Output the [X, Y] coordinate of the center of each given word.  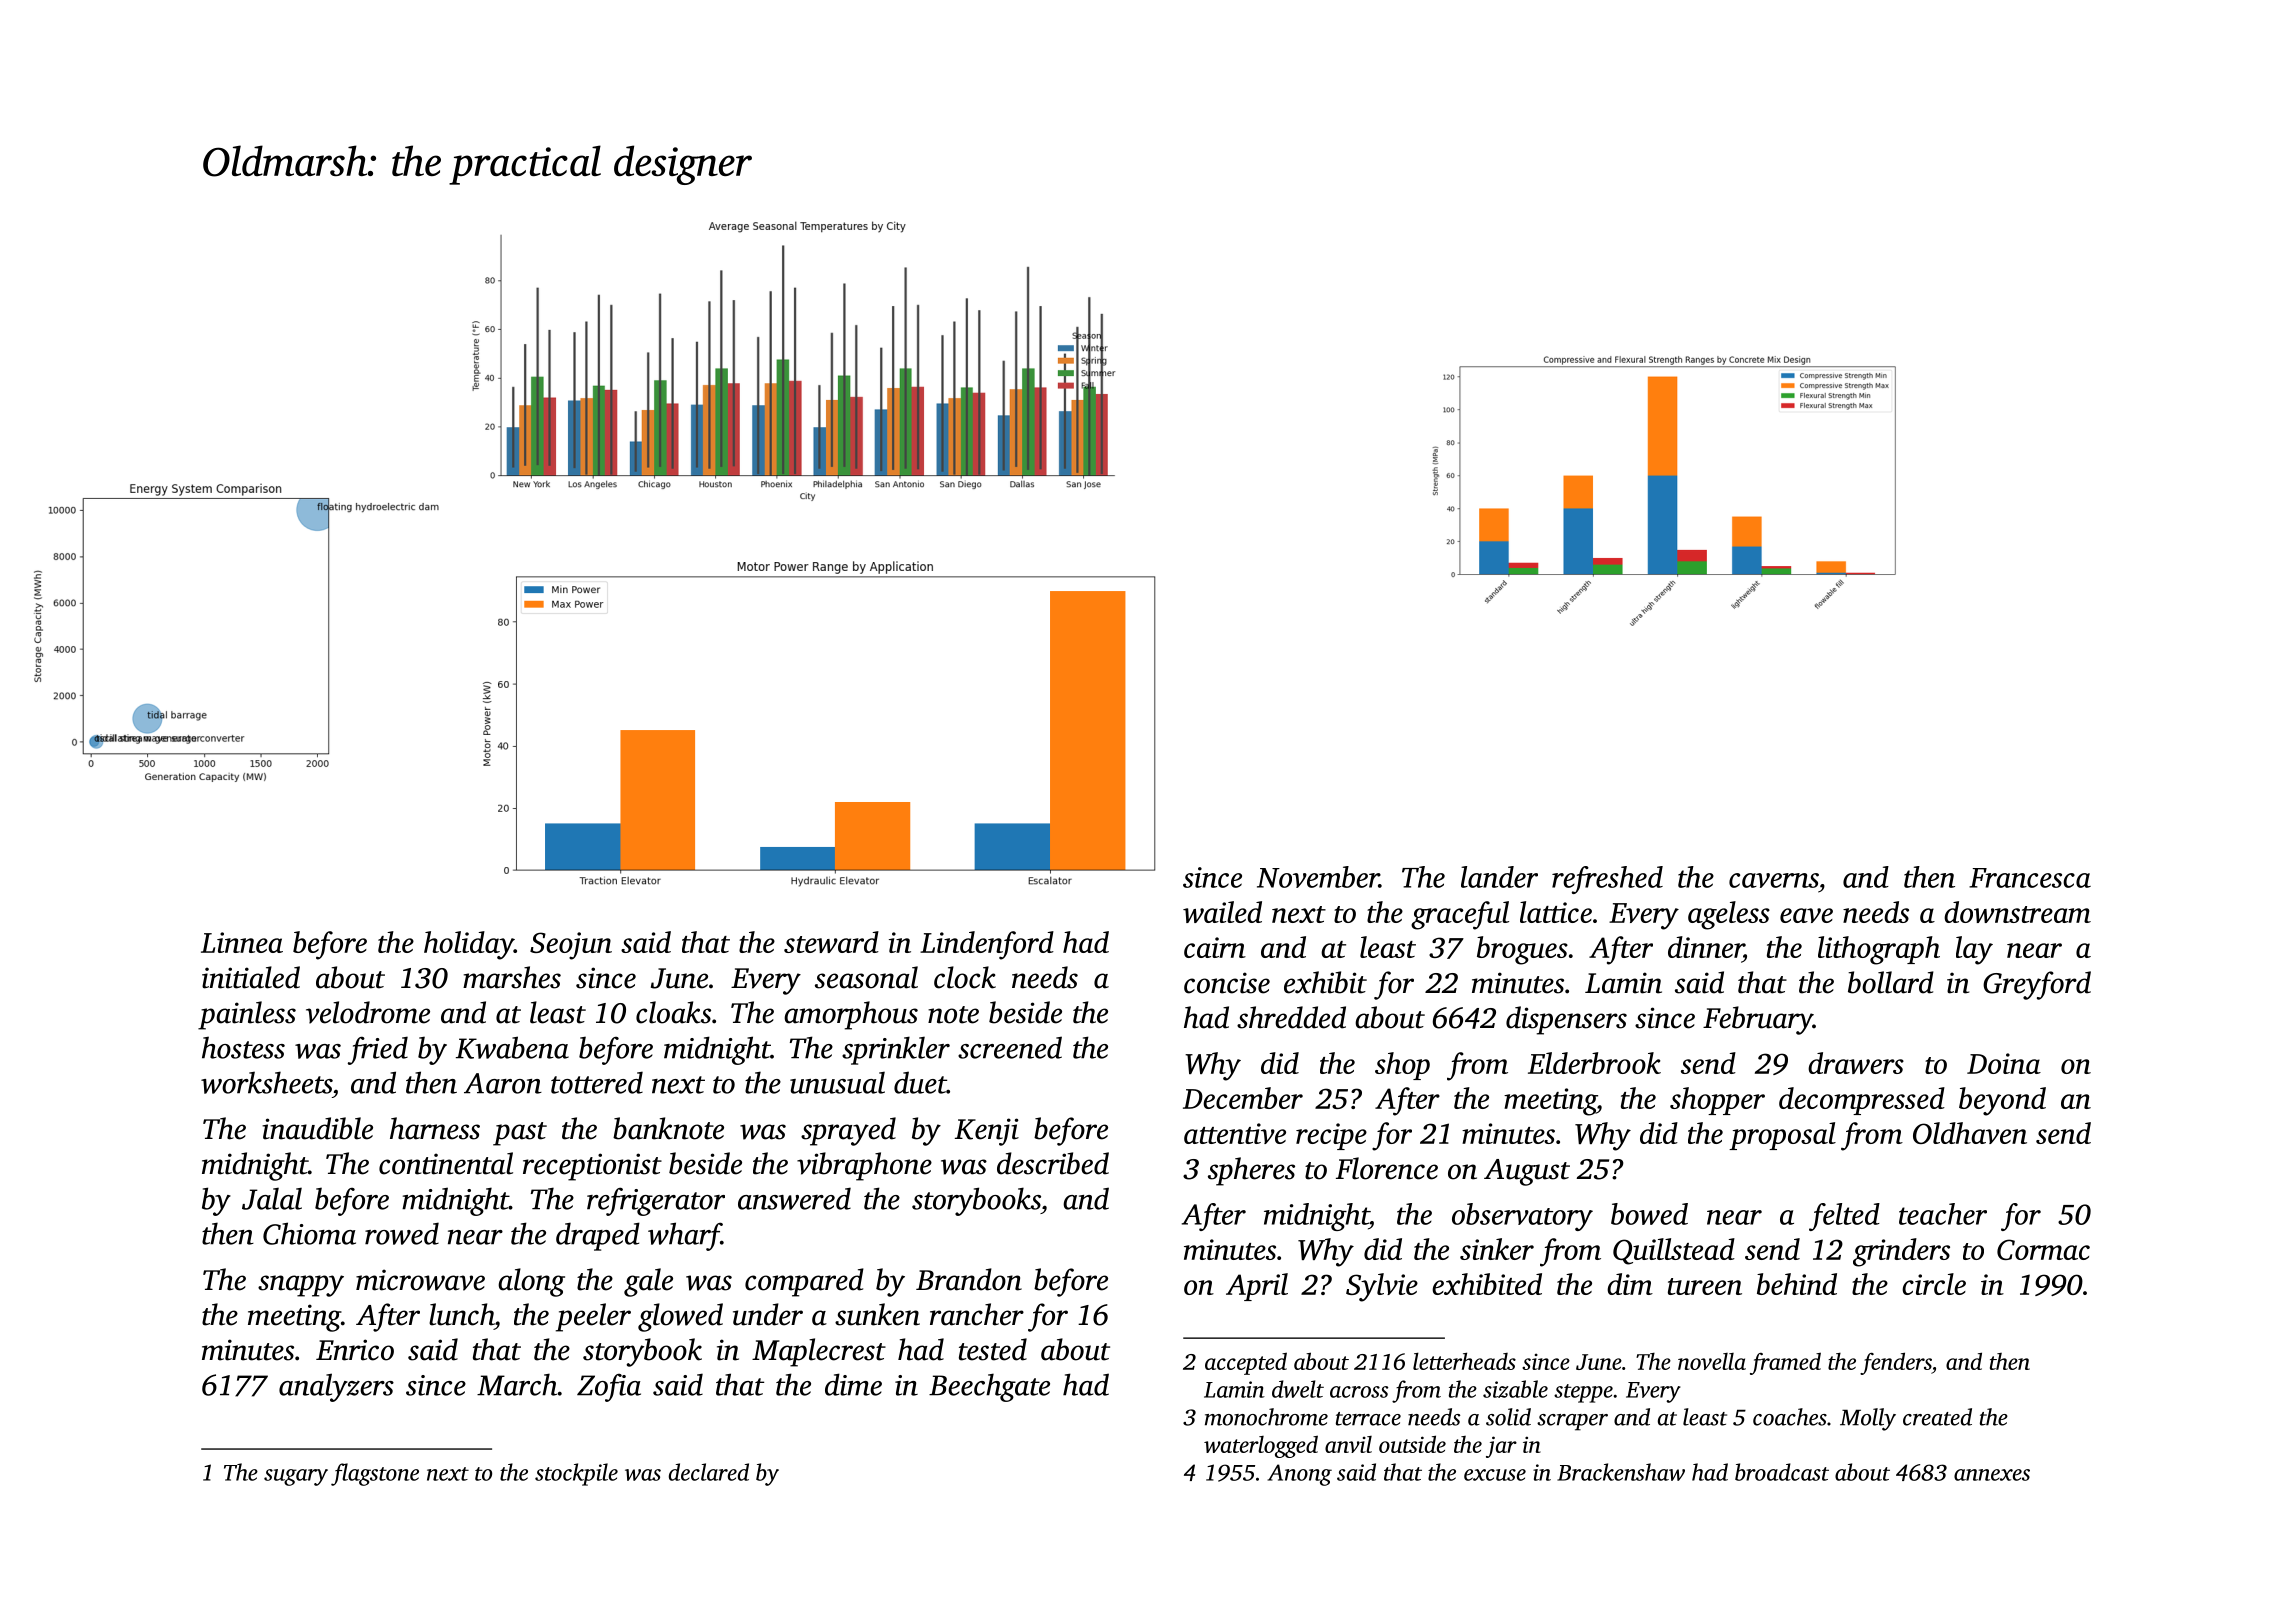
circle [1934, 1284]
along [531, 1282]
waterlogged [1261, 1446]
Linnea [242, 942]
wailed [1222, 912]
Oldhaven [1970, 1133]
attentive [1235, 1133]
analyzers [336, 1387]
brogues [1522, 950]
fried [378, 1050]
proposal [1782, 1136]
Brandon [969, 1279]
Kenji [987, 1132]
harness [435, 1128]
